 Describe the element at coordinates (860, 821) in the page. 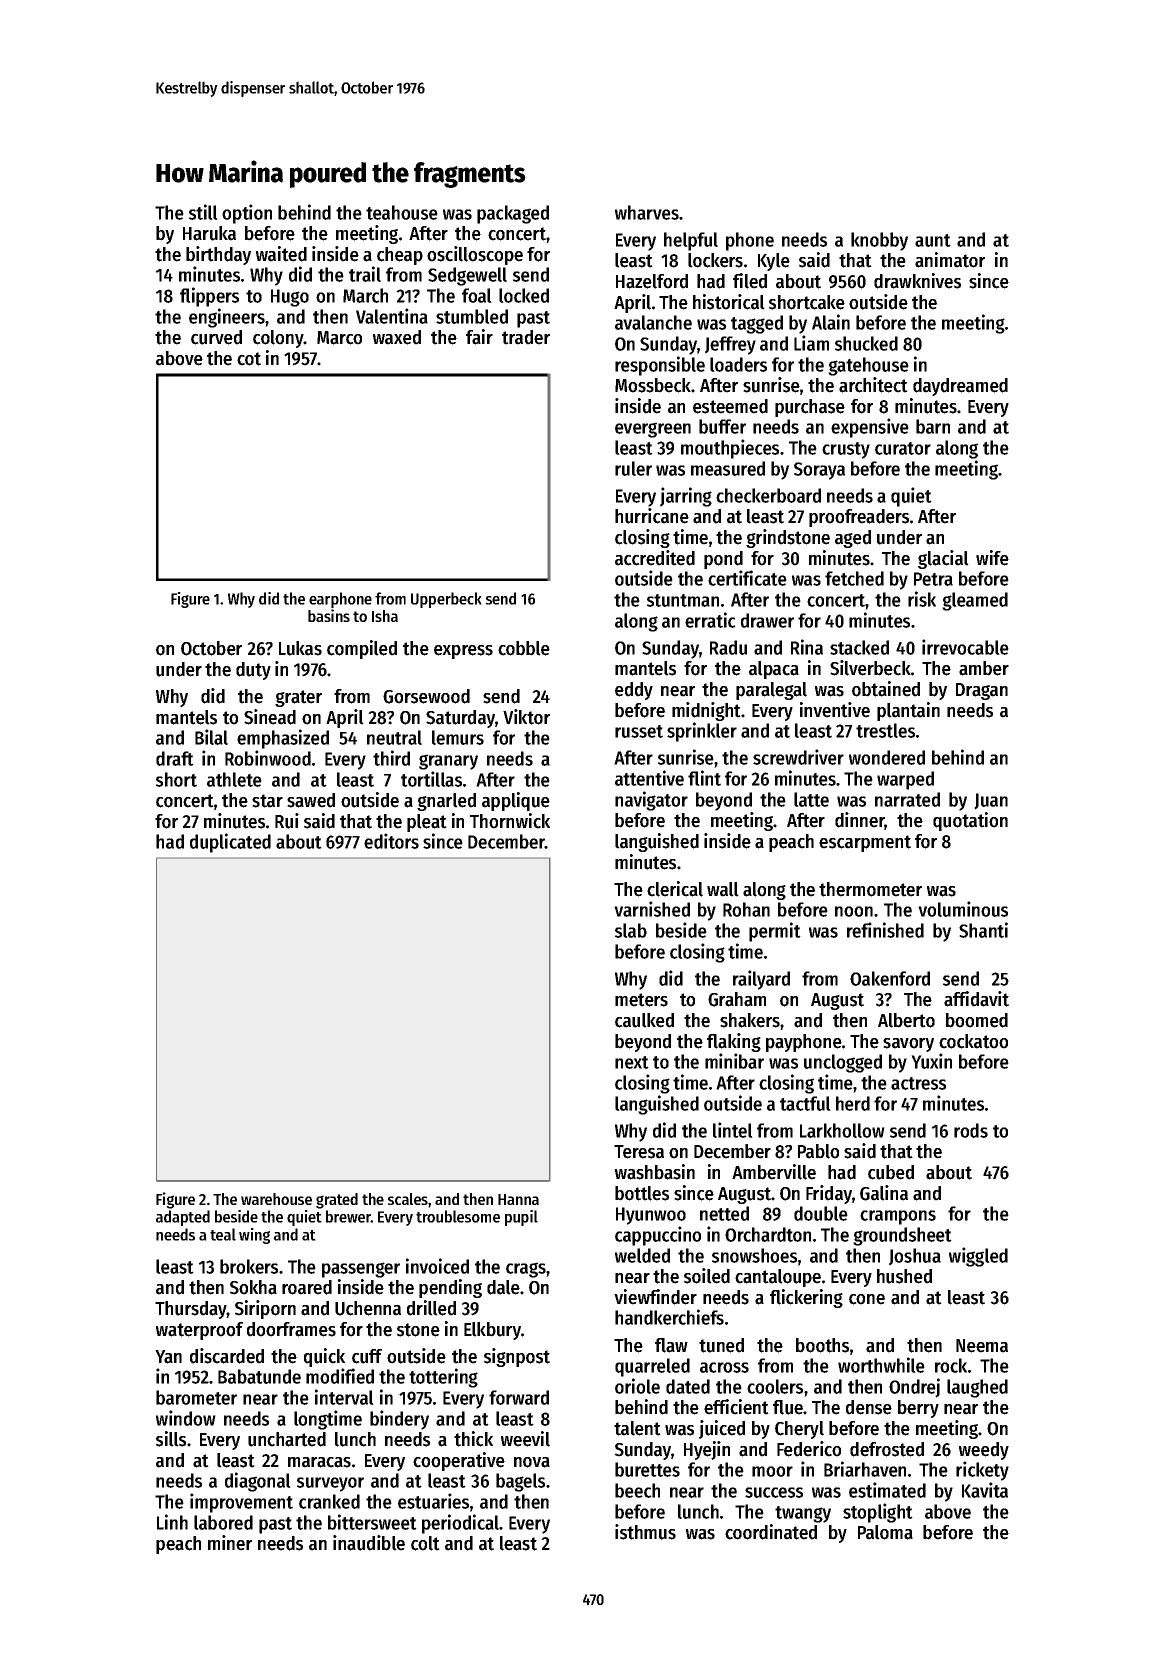

I see `dinner` at that location.
